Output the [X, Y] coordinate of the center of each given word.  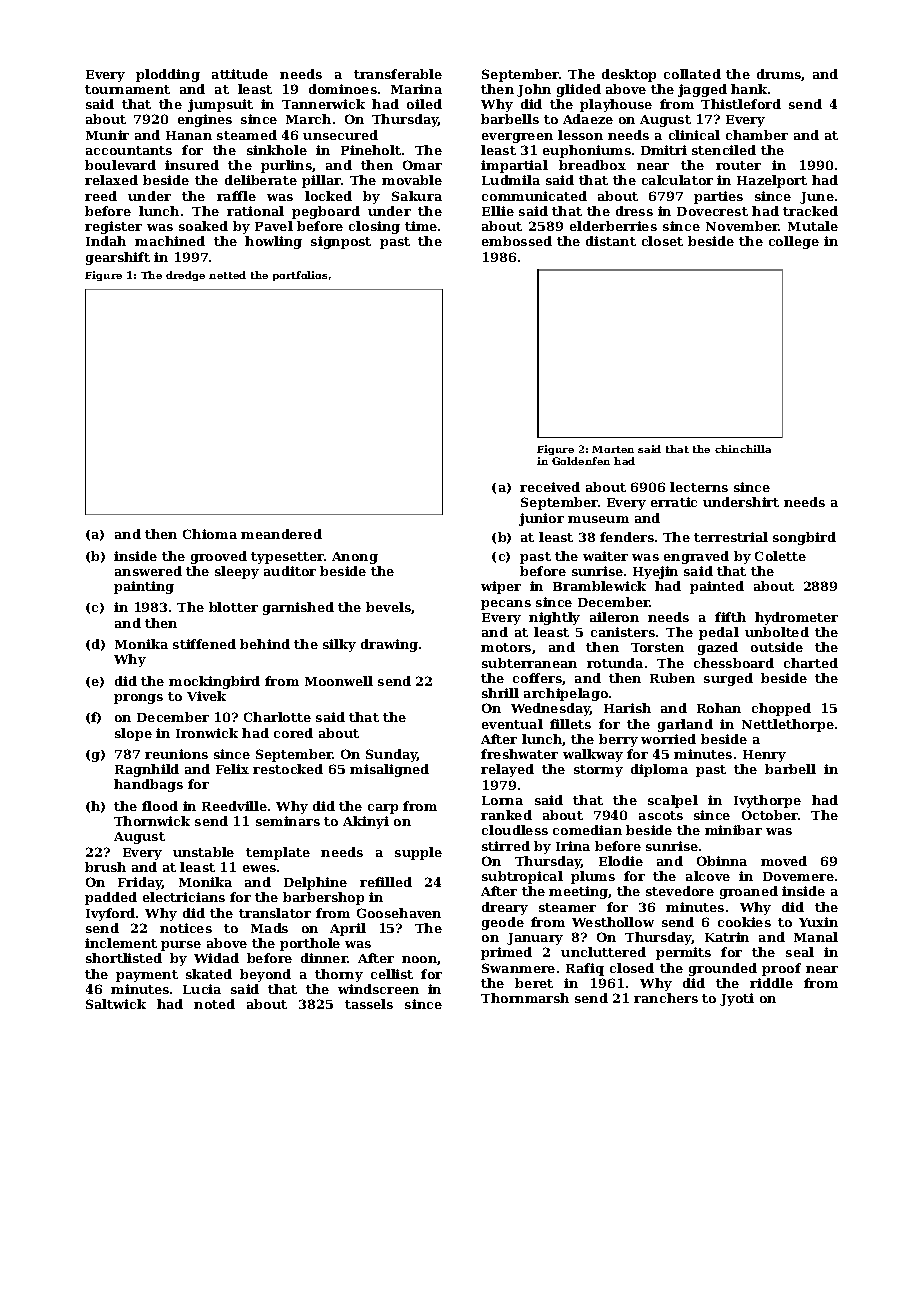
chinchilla [743, 449]
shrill [500, 693]
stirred [506, 846]
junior [541, 519]
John [534, 90]
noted [214, 1004]
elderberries [613, 226]
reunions [176, 754]
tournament [127, 89]
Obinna [722, 861]
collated [692, 74]
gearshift [118, 258]
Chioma [210, 534]
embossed [517, 241]
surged [728, 679]
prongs [138, 699]
